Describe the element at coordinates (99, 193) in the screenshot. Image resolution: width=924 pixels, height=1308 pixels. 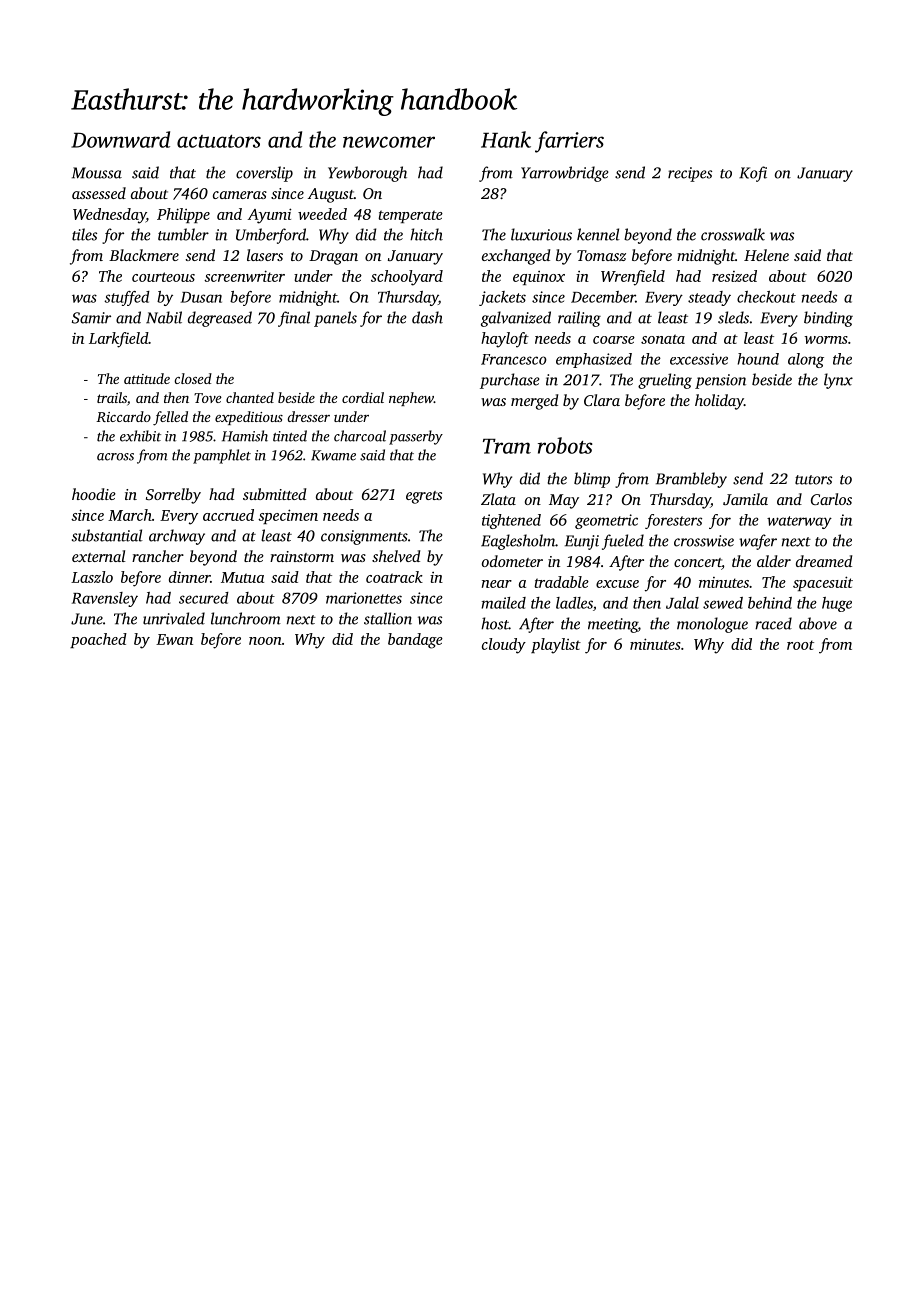
I see `assessed` at that location.
